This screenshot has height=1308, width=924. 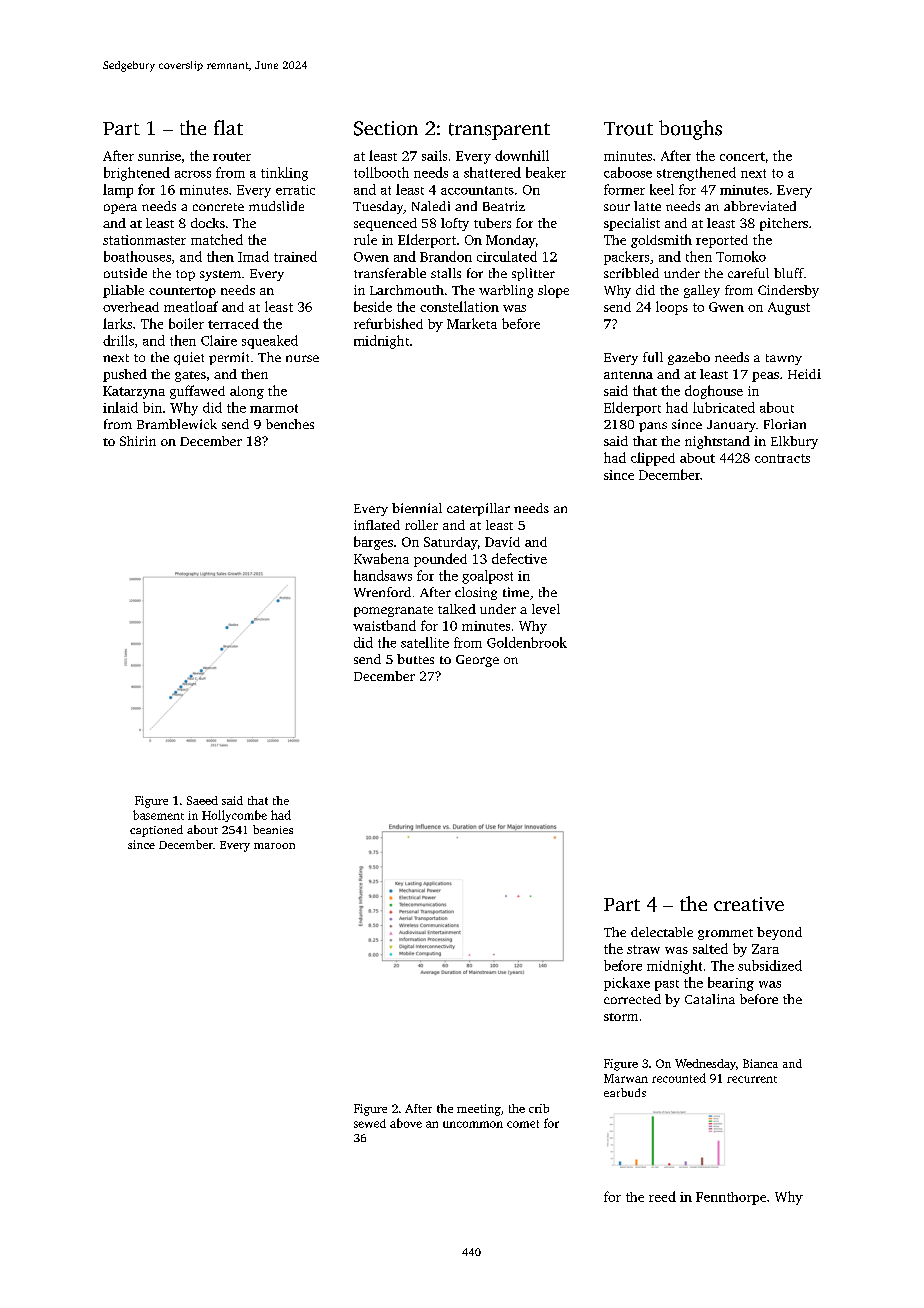 What do you see at coordinates (295, 190) in the screenshot?
I see `erratic` at bounding box center [295, 190].
